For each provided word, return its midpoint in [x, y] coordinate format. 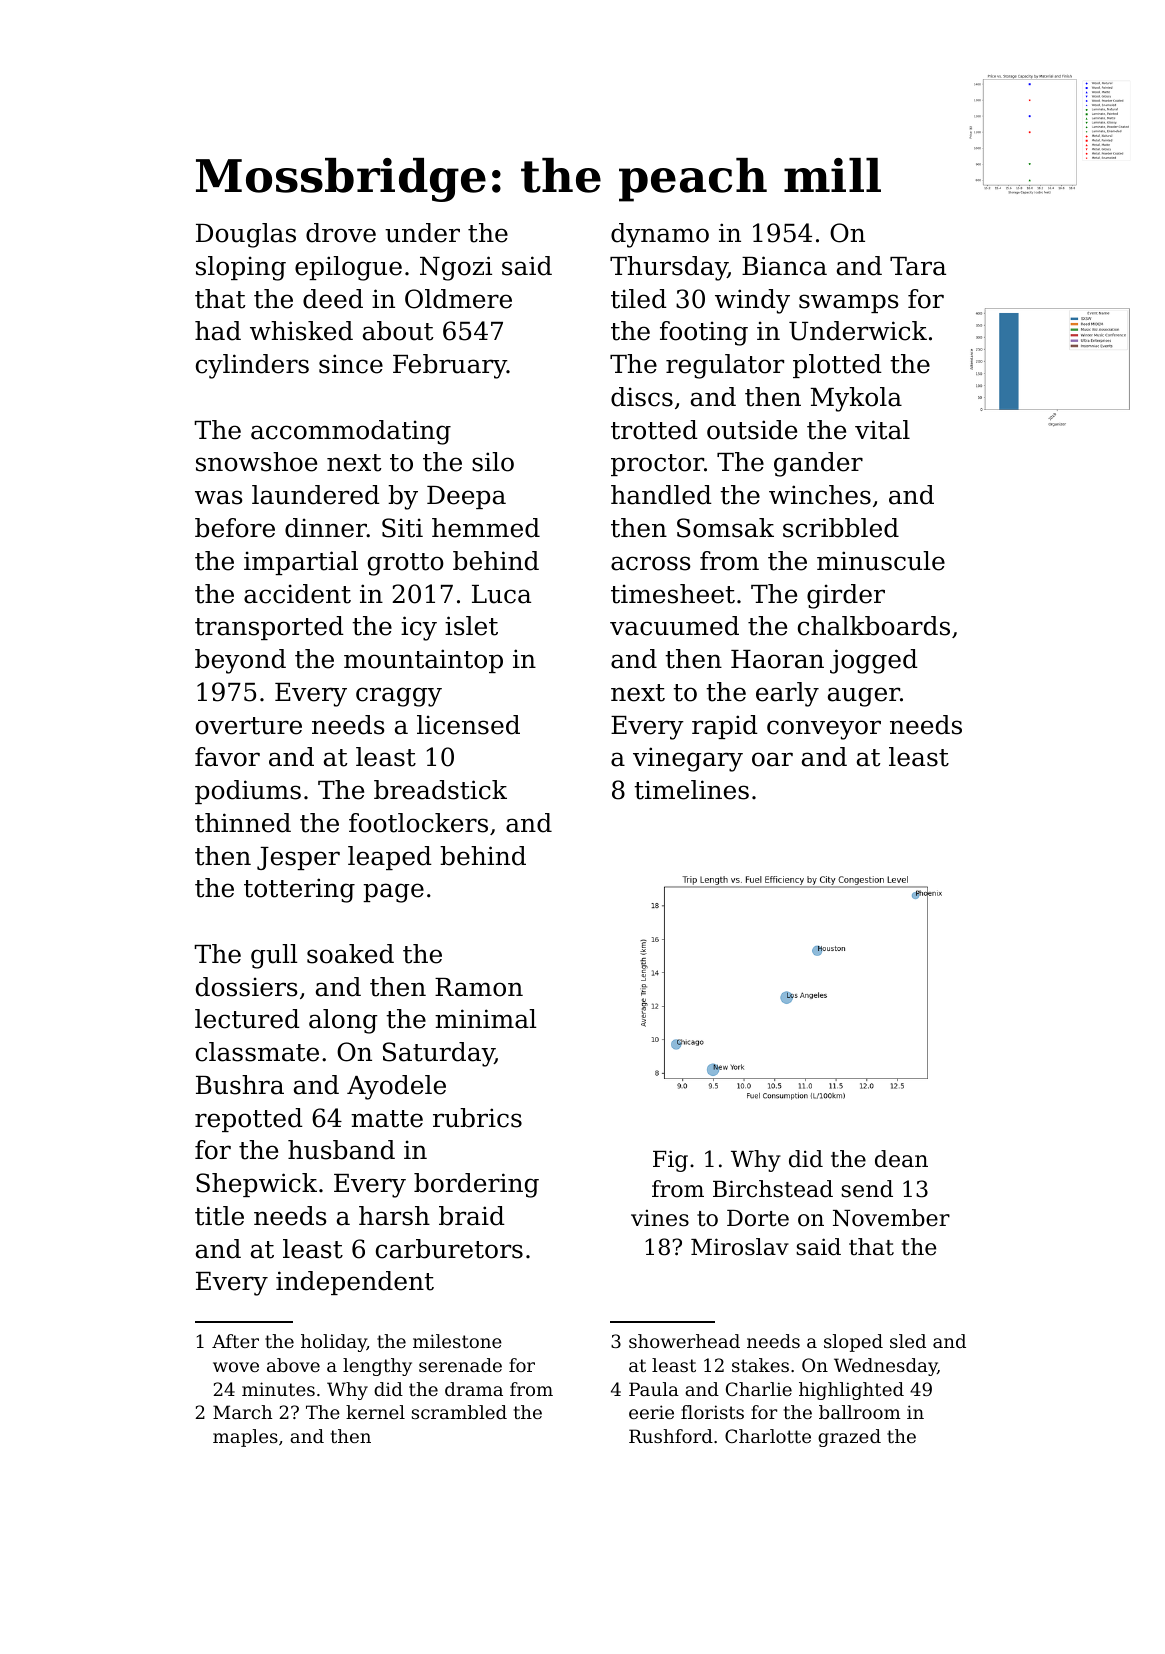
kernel [375, 1412]
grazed [849, 1438]
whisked [301, 331]
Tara [918, 266]
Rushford [671, 1436]
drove [341, 233]
